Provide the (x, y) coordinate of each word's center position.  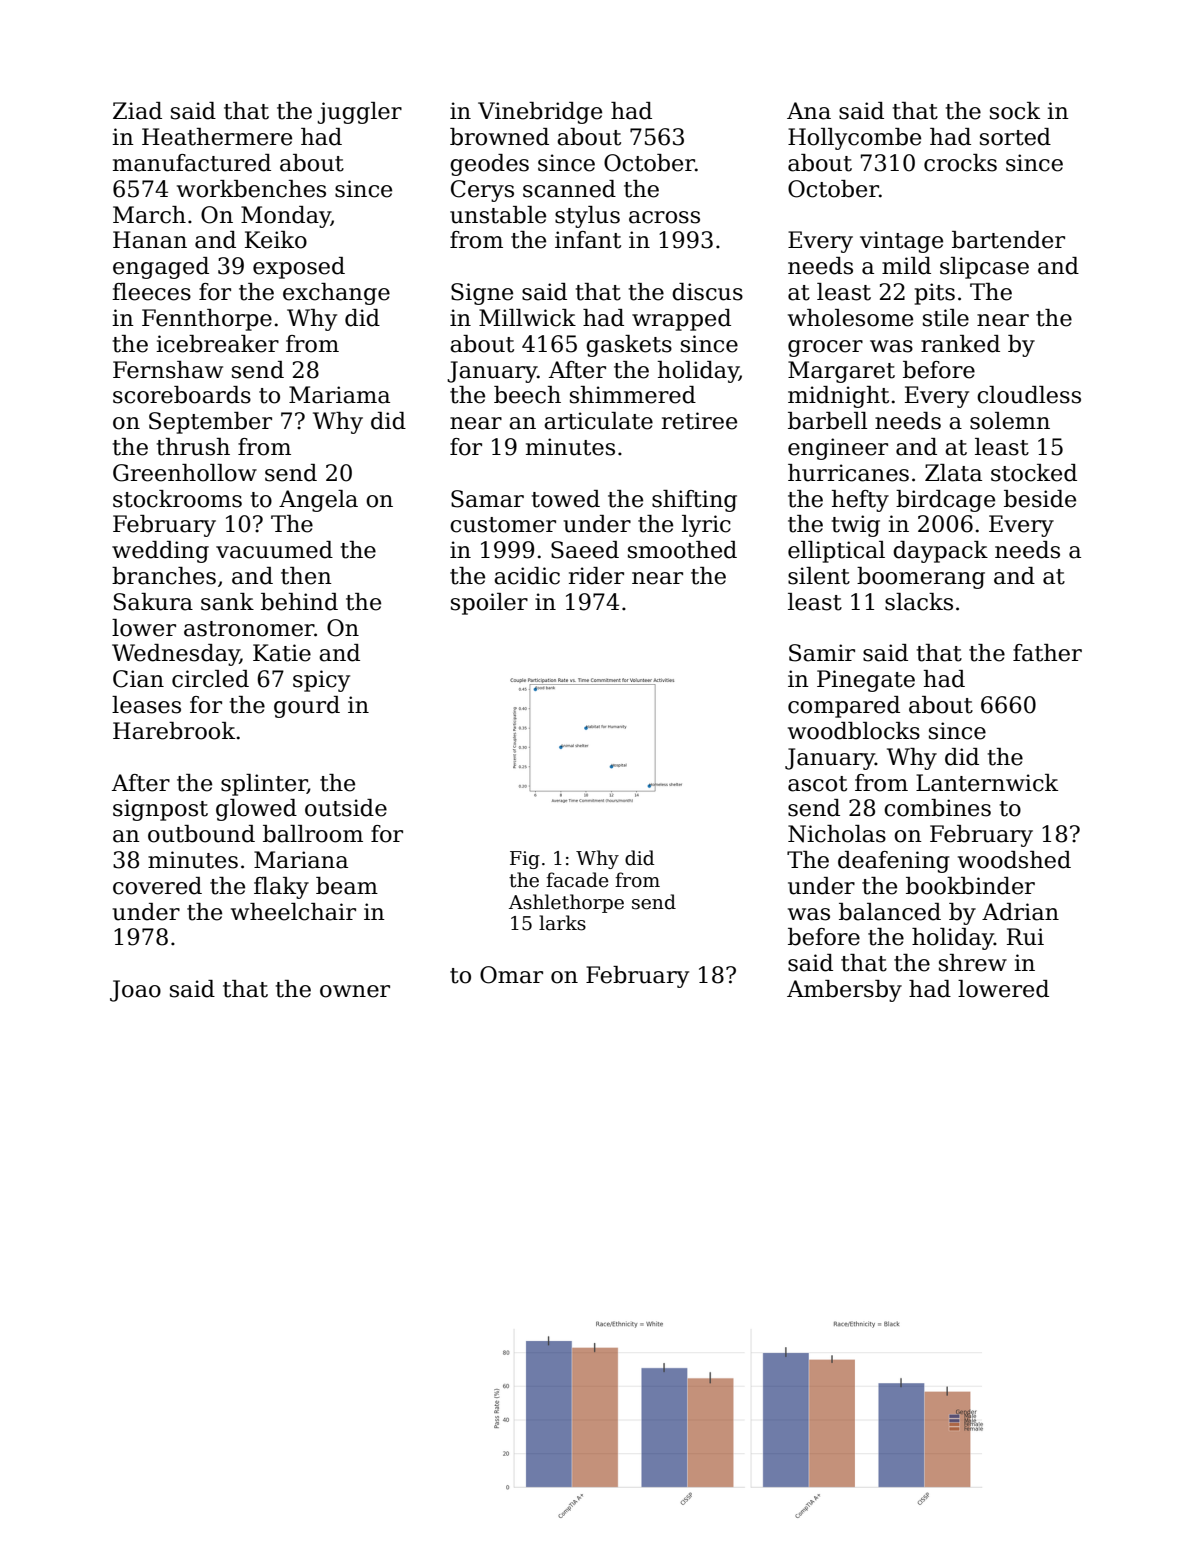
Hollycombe (854, 139)
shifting (694, 501)
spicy (321, 681)
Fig (525, 860)
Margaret (841, 372)
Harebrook (174, 731)
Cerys (482, 191)
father (1047, 653)
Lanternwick (987, 783)
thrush (193, 447)
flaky (281, 888)
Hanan (150, 240)
